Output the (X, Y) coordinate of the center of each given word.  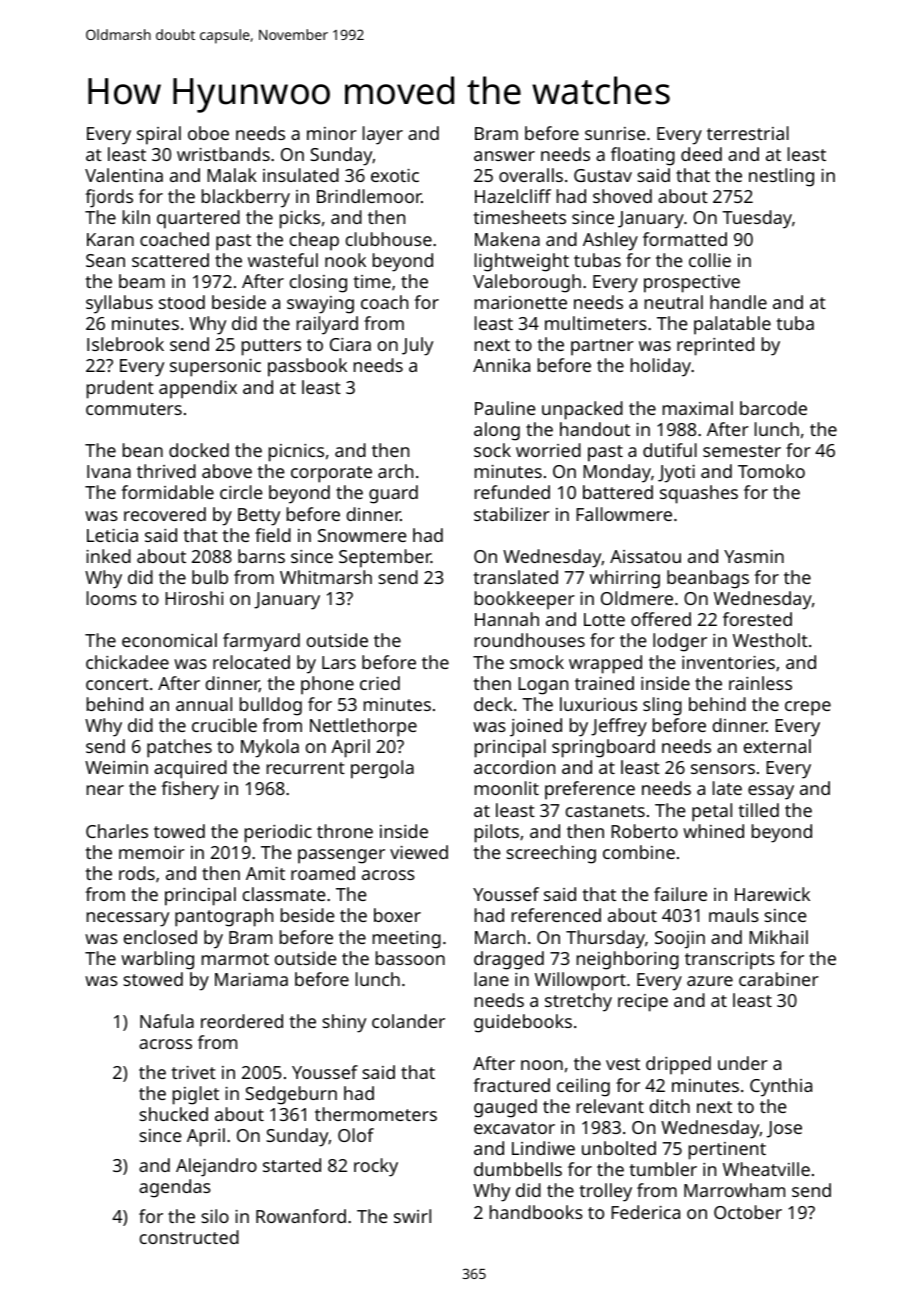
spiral (159, 135)
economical (169, 640)
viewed (419, 852)
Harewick (772, 894)
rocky (376, 1167)
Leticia (112, 535)
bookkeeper (525, 600)
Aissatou (645, 556)
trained (604, 683)
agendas (175, 1188)
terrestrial (748, 133)
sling (662, 706)
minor (332, 133)
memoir (152, 852)
